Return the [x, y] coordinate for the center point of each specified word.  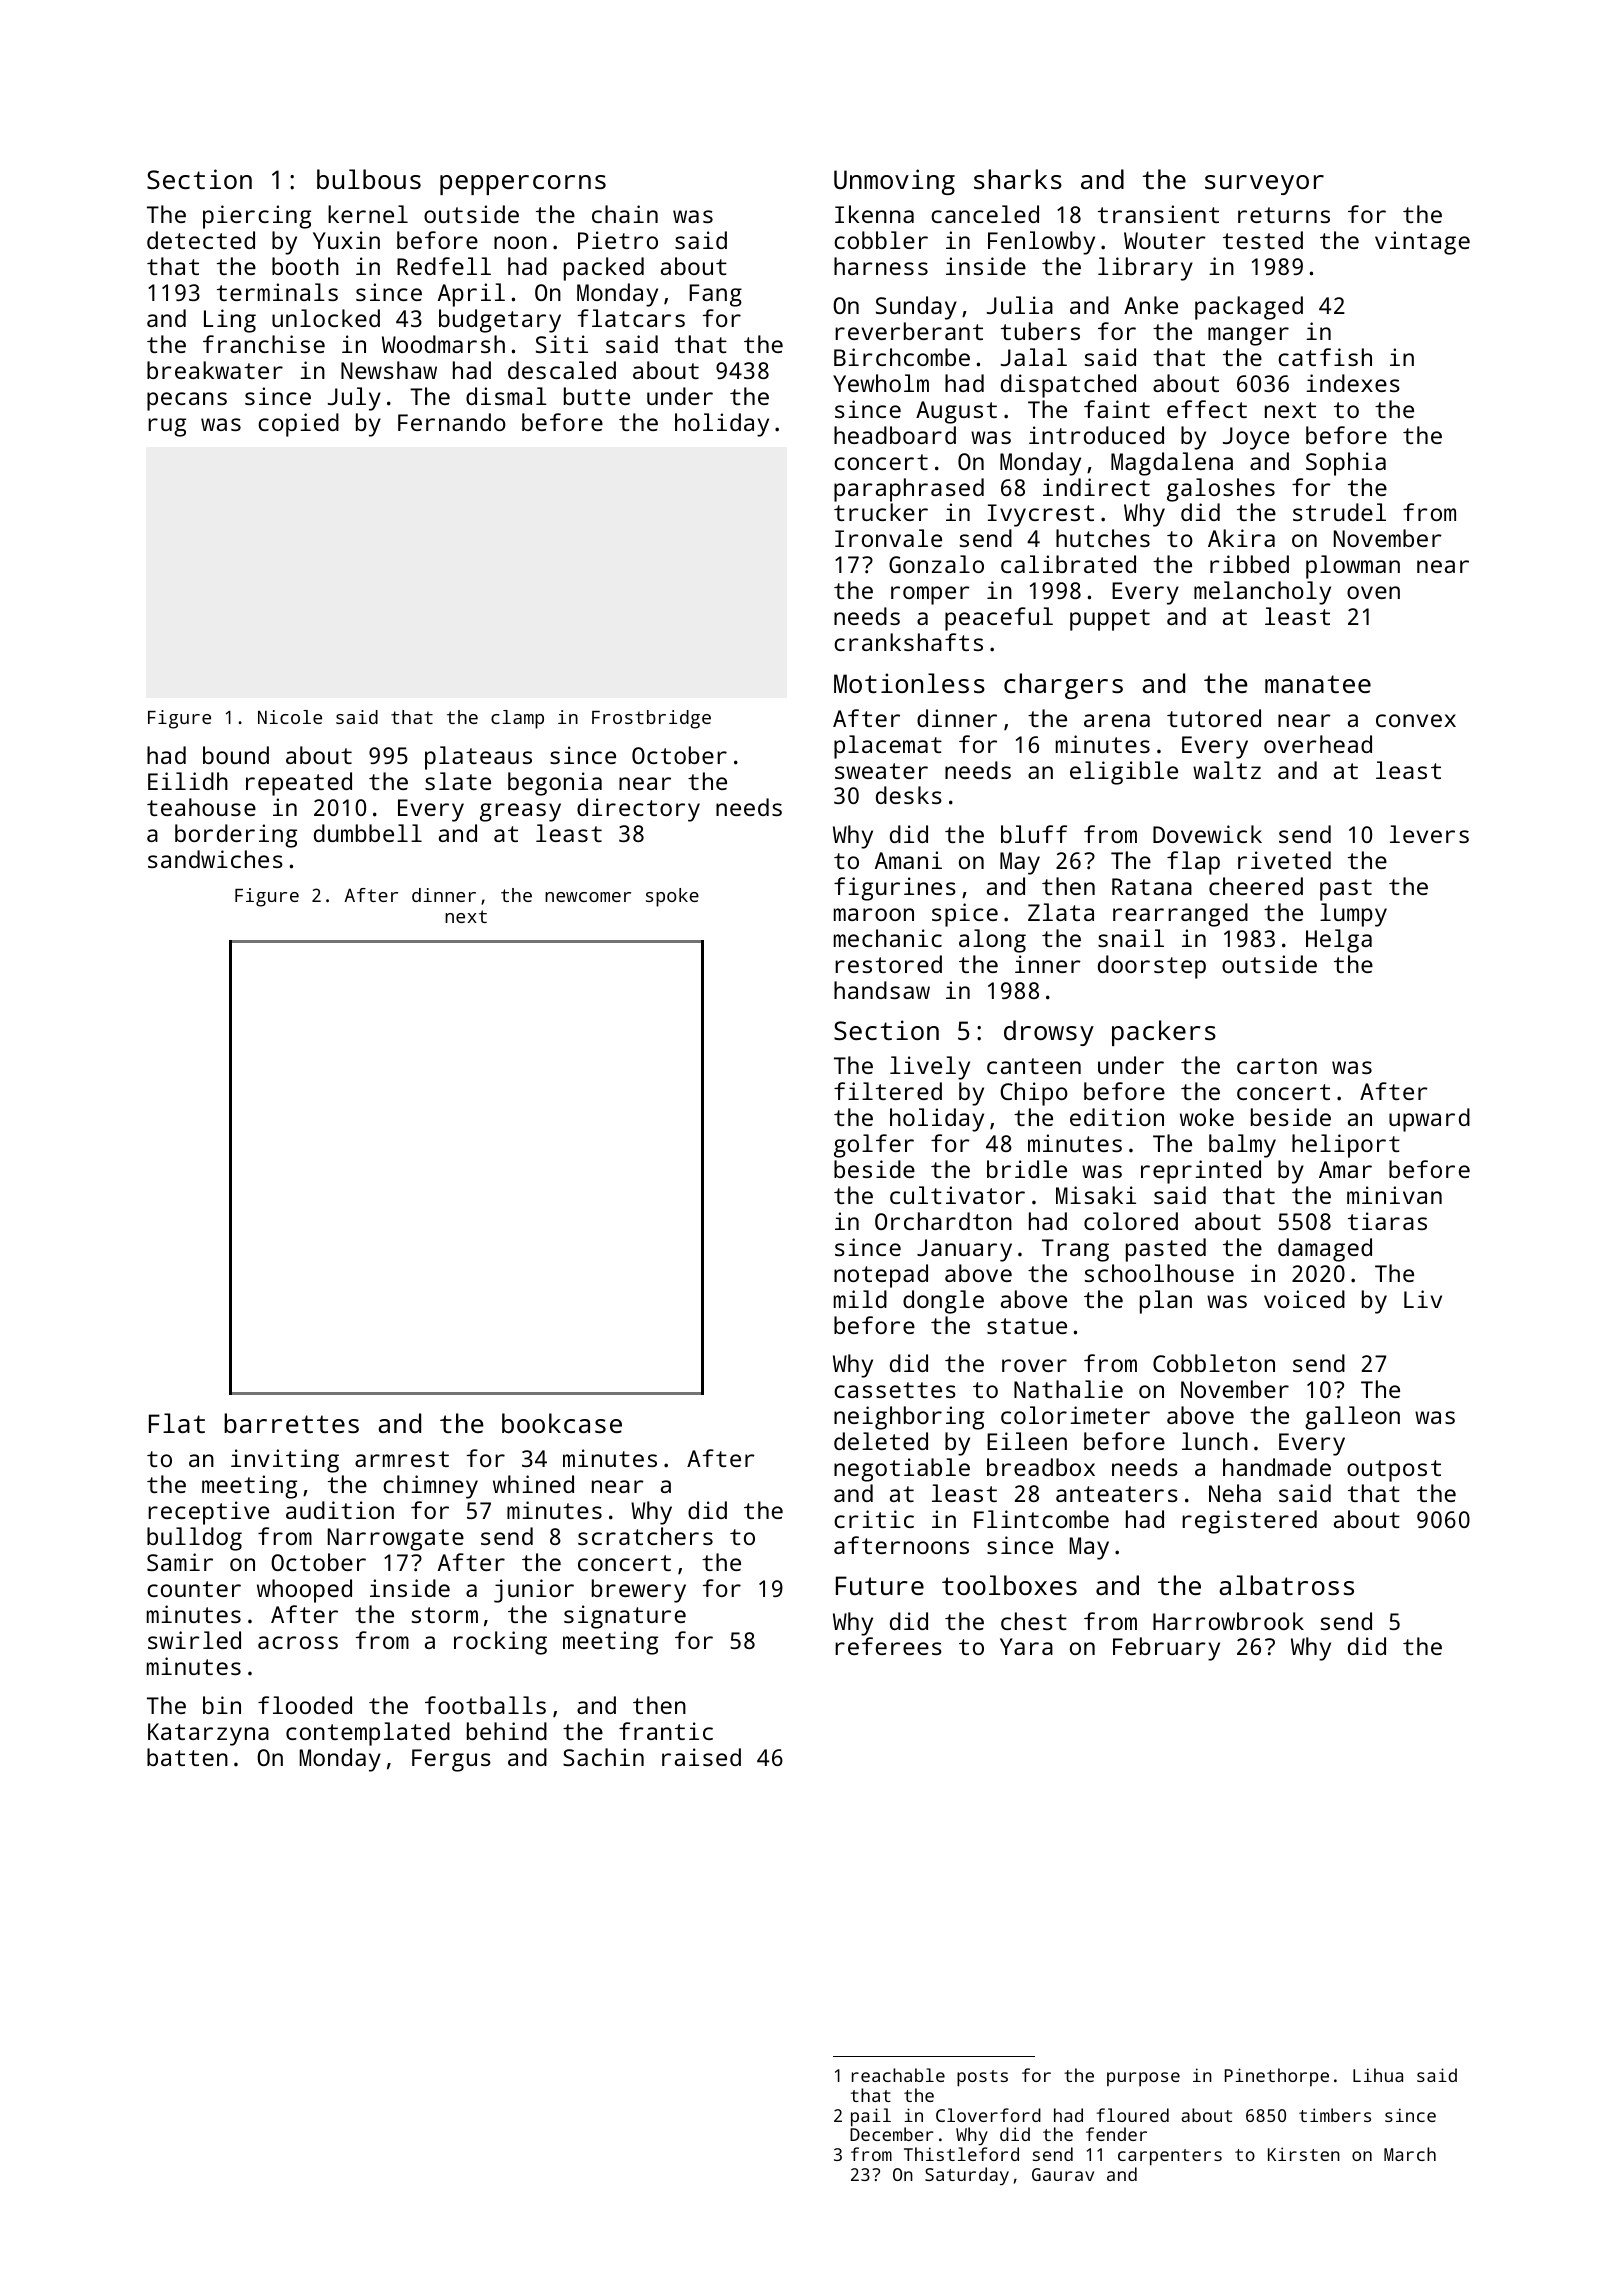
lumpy [1353, 915]
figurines [895, 889]
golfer [874, 1146]
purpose [1143, 2079]
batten [187, 1757]
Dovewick [1207, 834]
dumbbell [368, 833]
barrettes [291, 1423]
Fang [715, 295]
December [891, 2134]
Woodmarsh [443, 344]
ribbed [1249, 564]
